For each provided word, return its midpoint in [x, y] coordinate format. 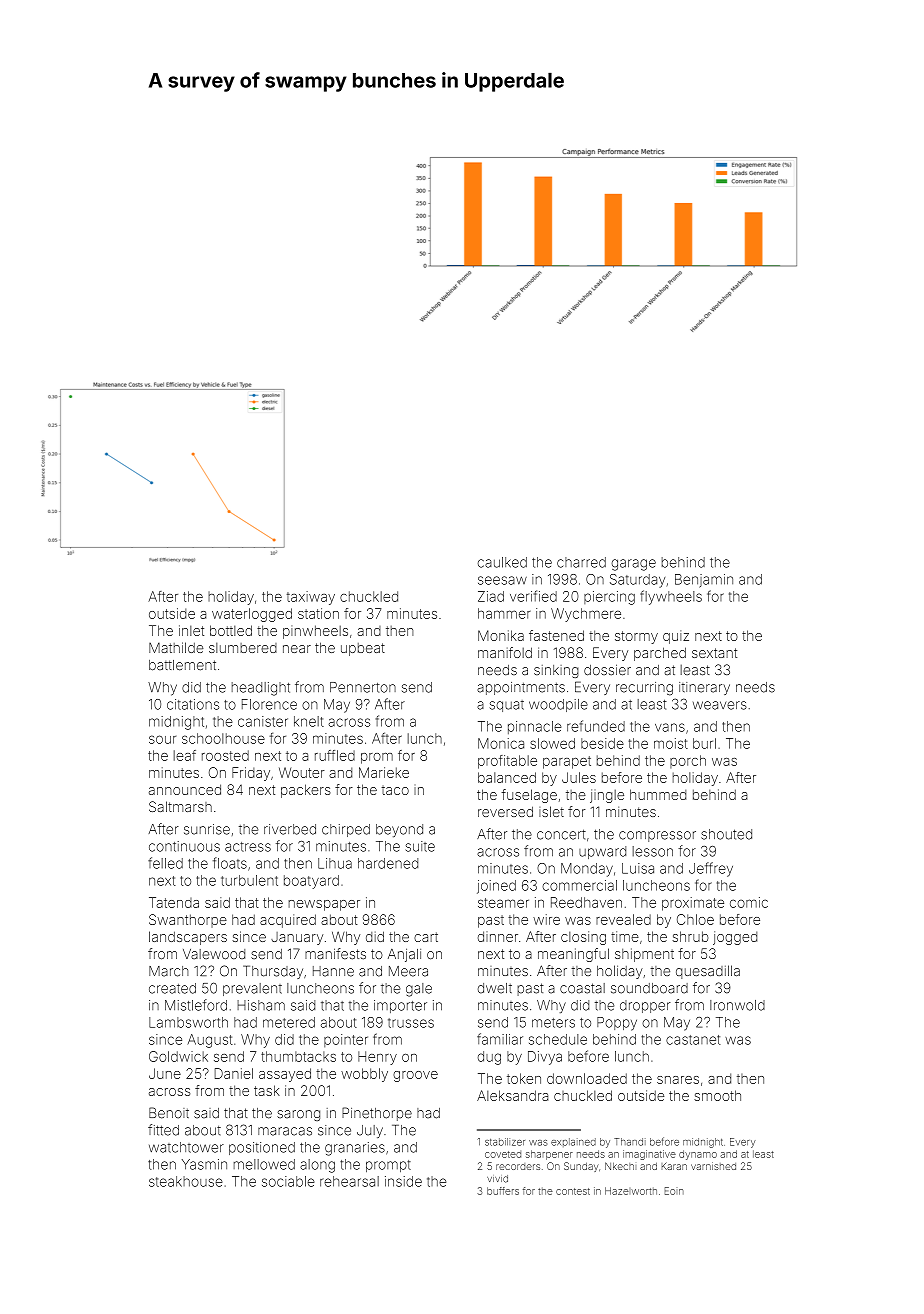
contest [573, 1191]
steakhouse [186, 1181]
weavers [720, 705]
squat [507, 706]
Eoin [674, 1191]
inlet [191, 630]
